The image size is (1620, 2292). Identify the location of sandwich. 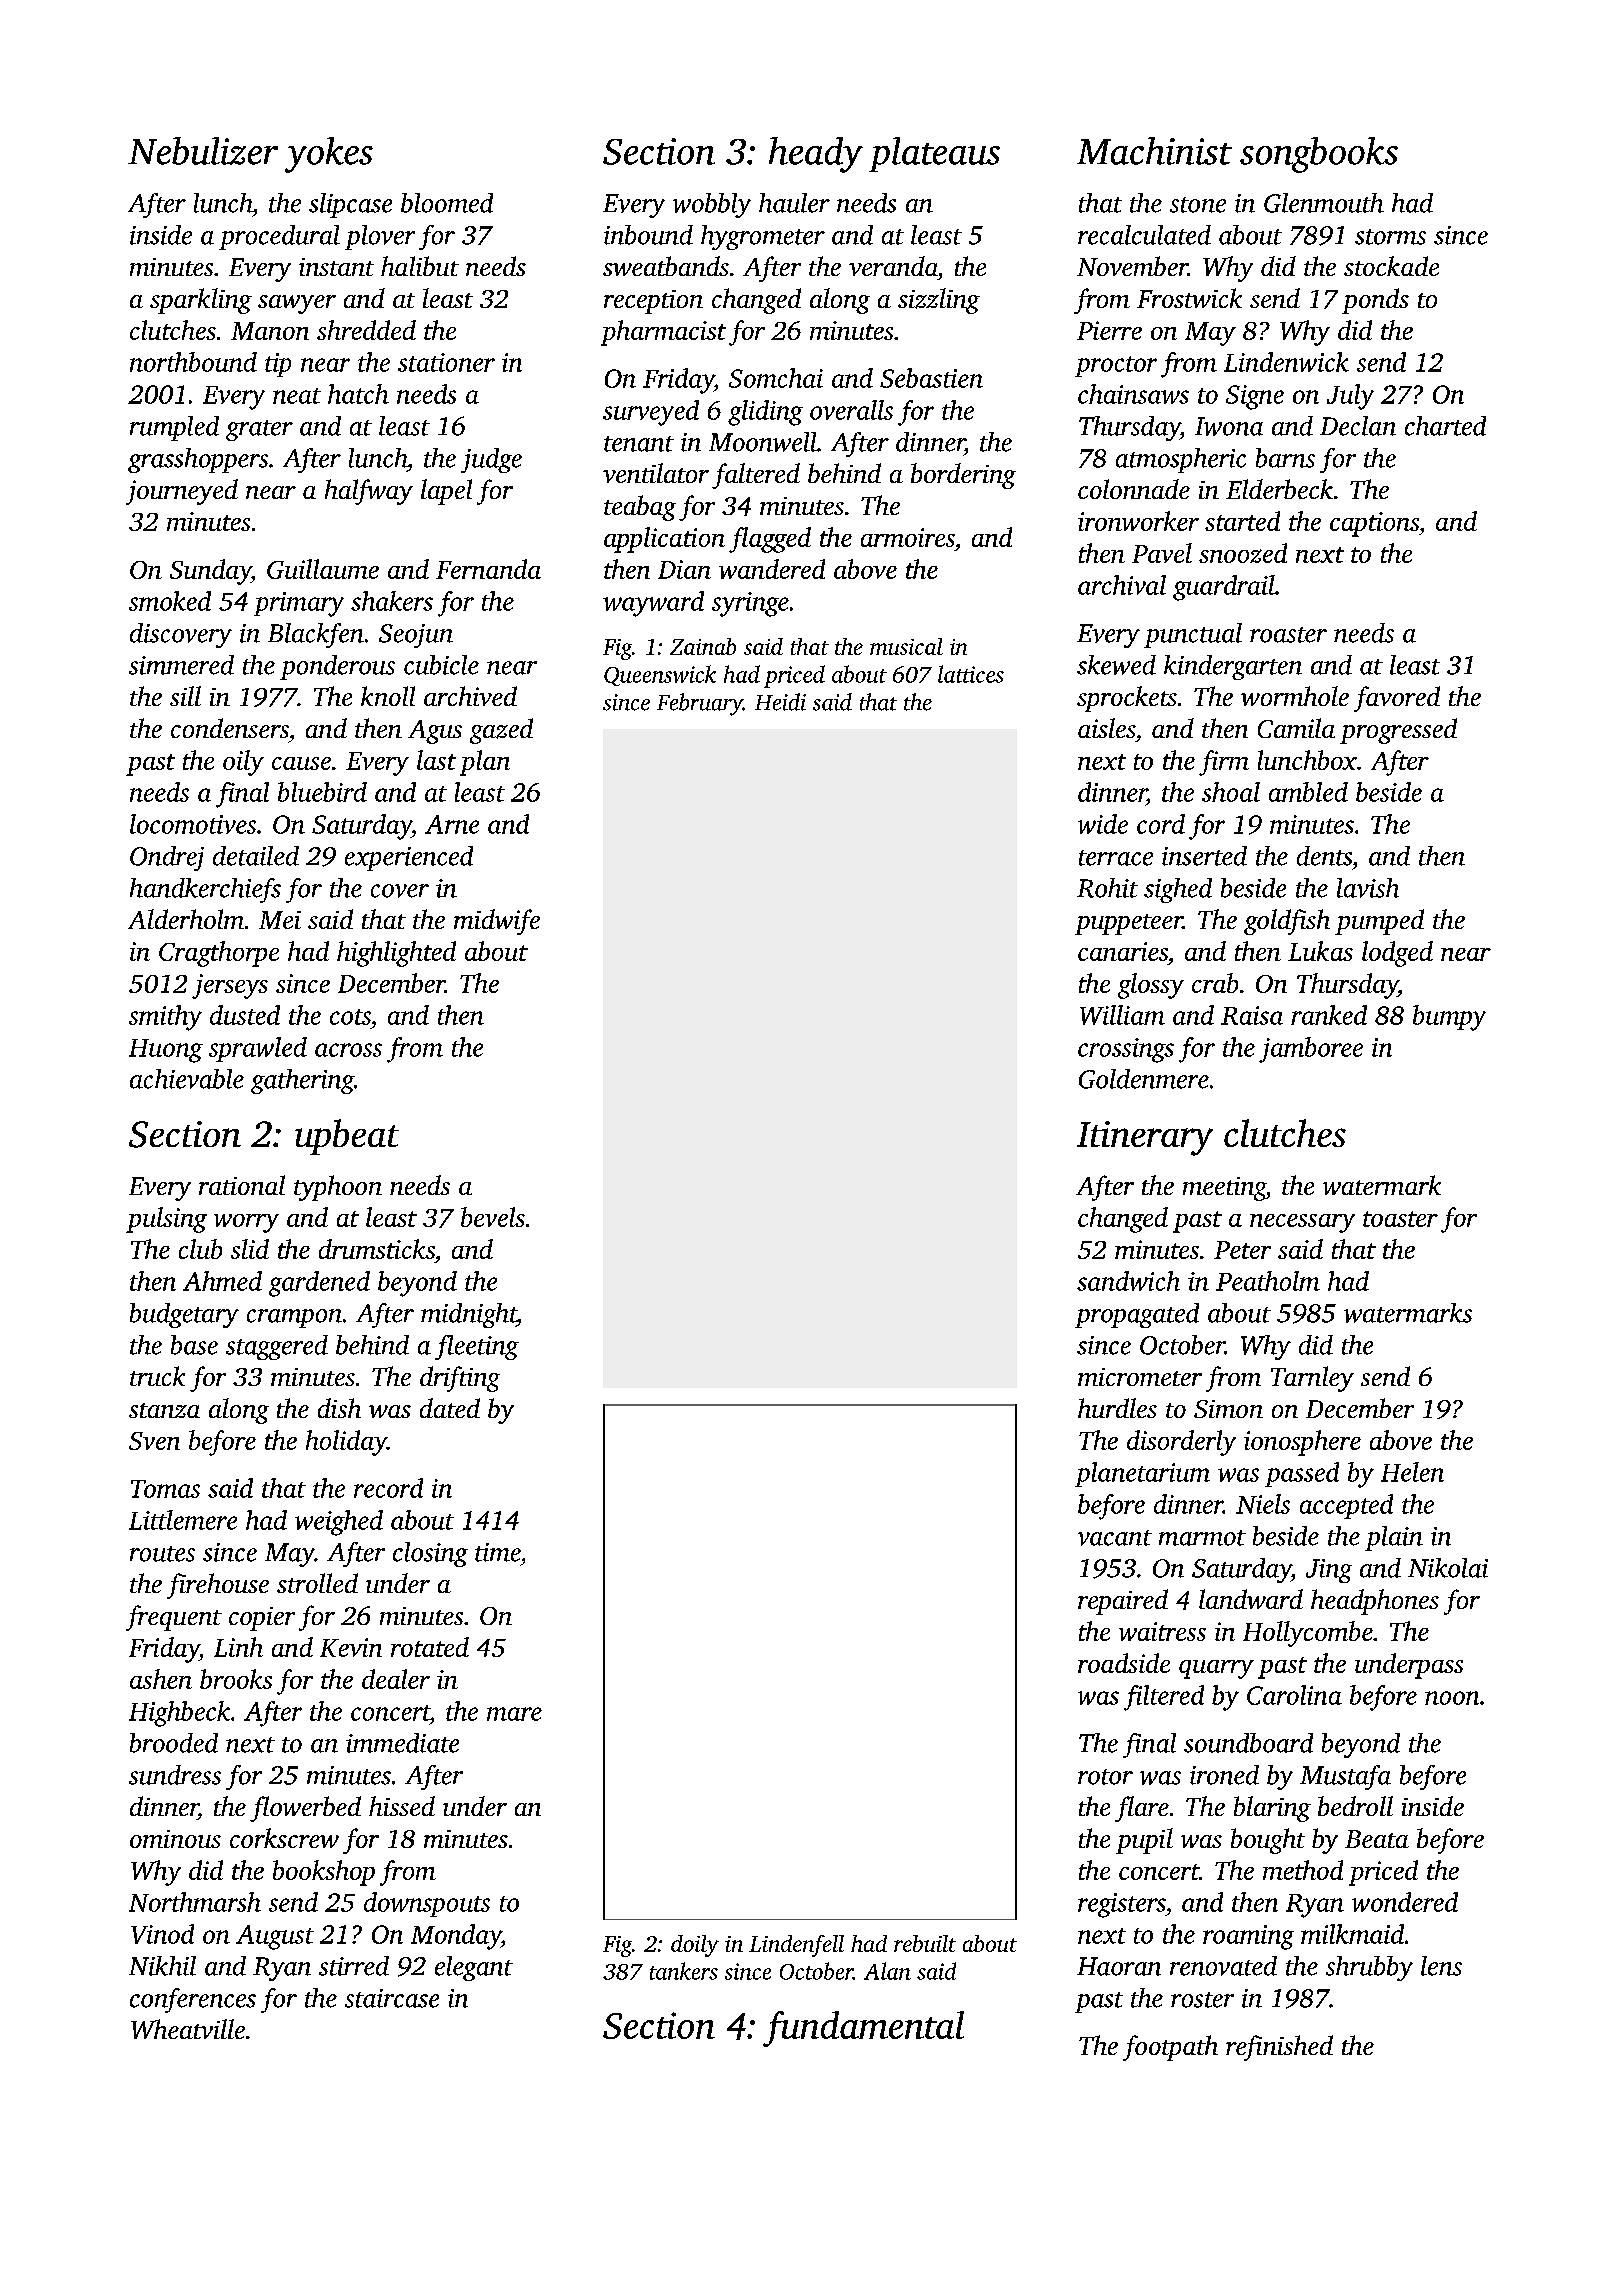
(1128, 1281).
